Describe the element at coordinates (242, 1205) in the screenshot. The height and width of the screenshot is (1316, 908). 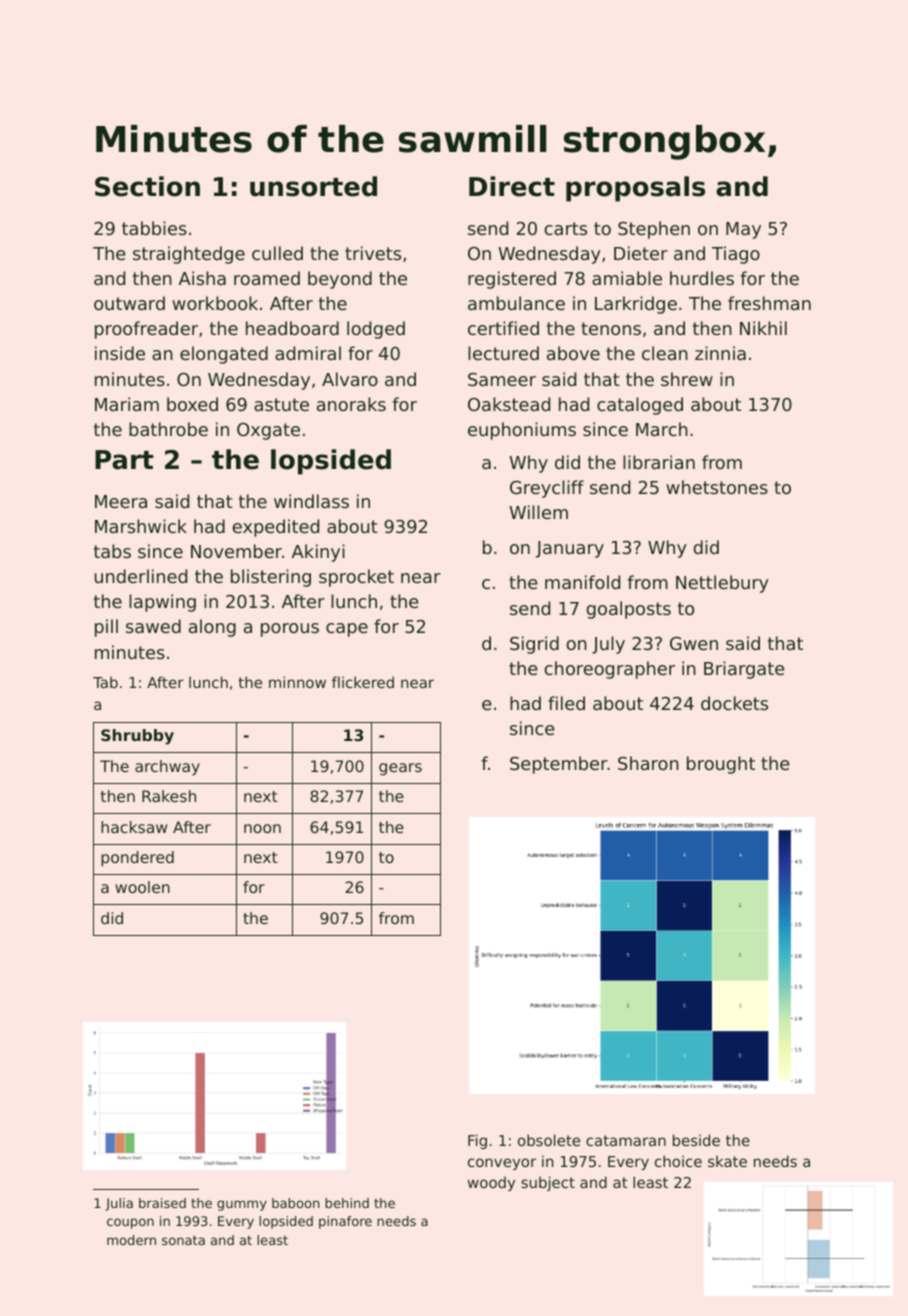
I see `gummy` at that location.
